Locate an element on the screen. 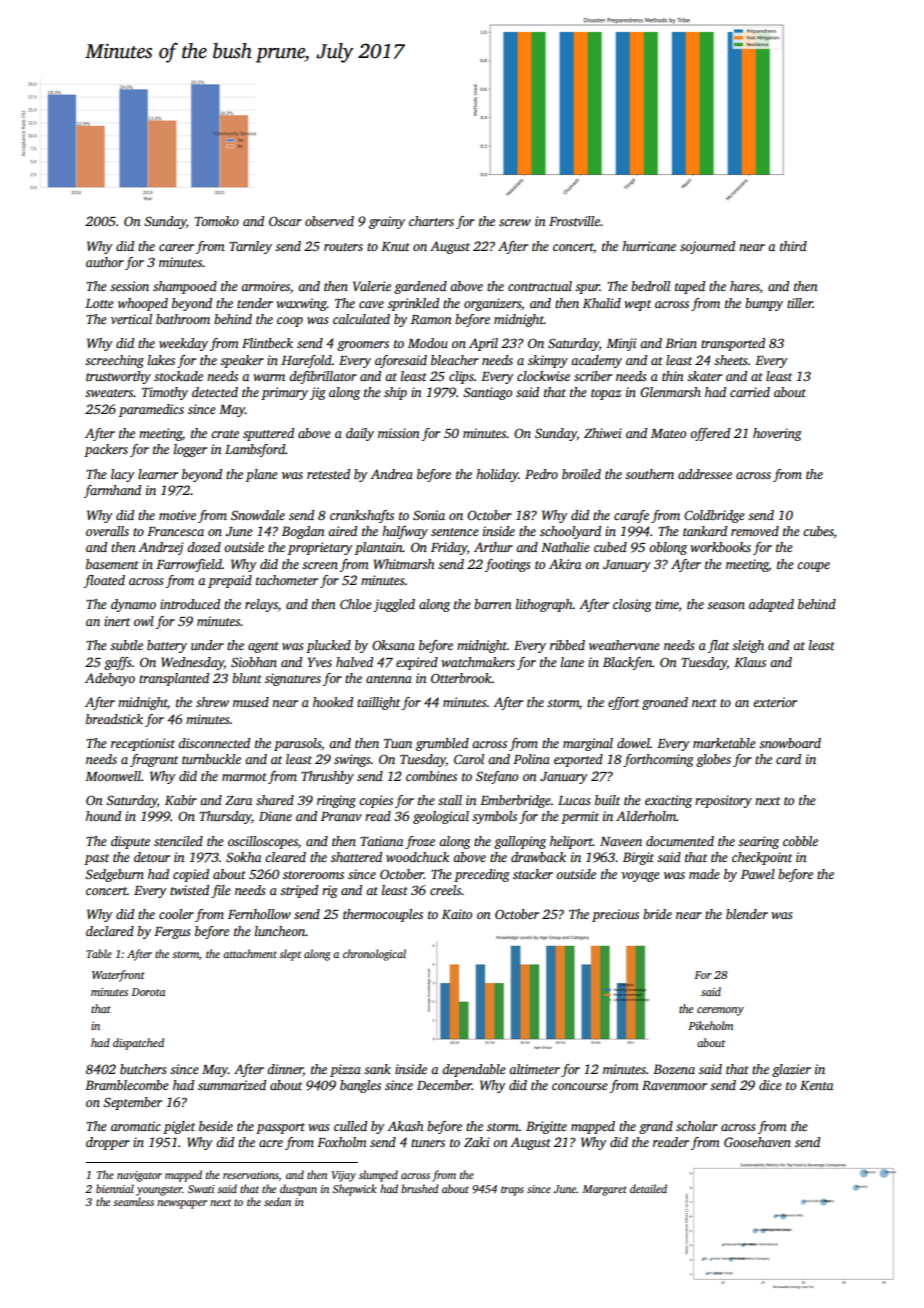 This screenshot has height=1308, width=924. Frostville is located at coordinates (574, 221).
